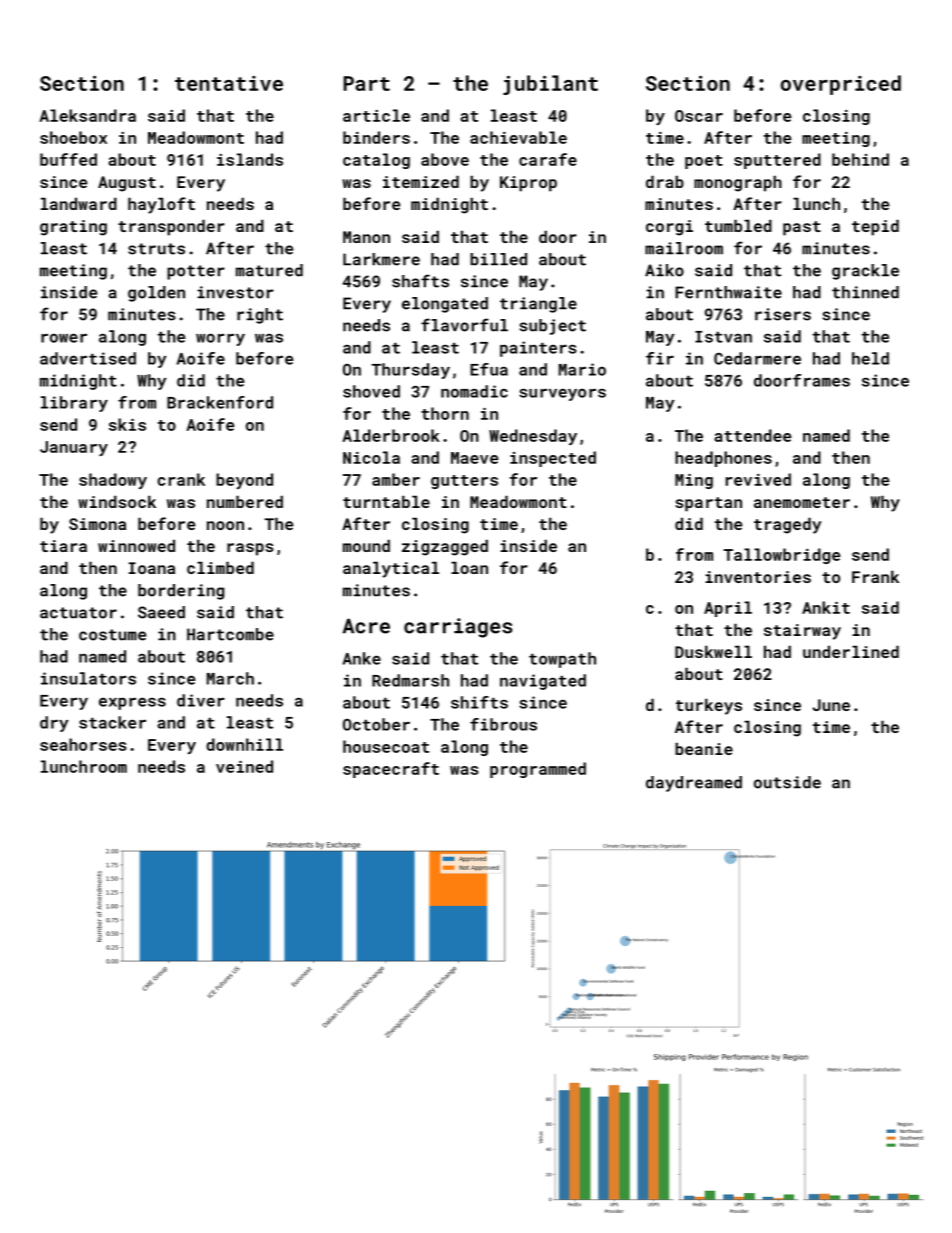 This document has width=952, height=1233. I want to click on grackle, so click(865, 272).
